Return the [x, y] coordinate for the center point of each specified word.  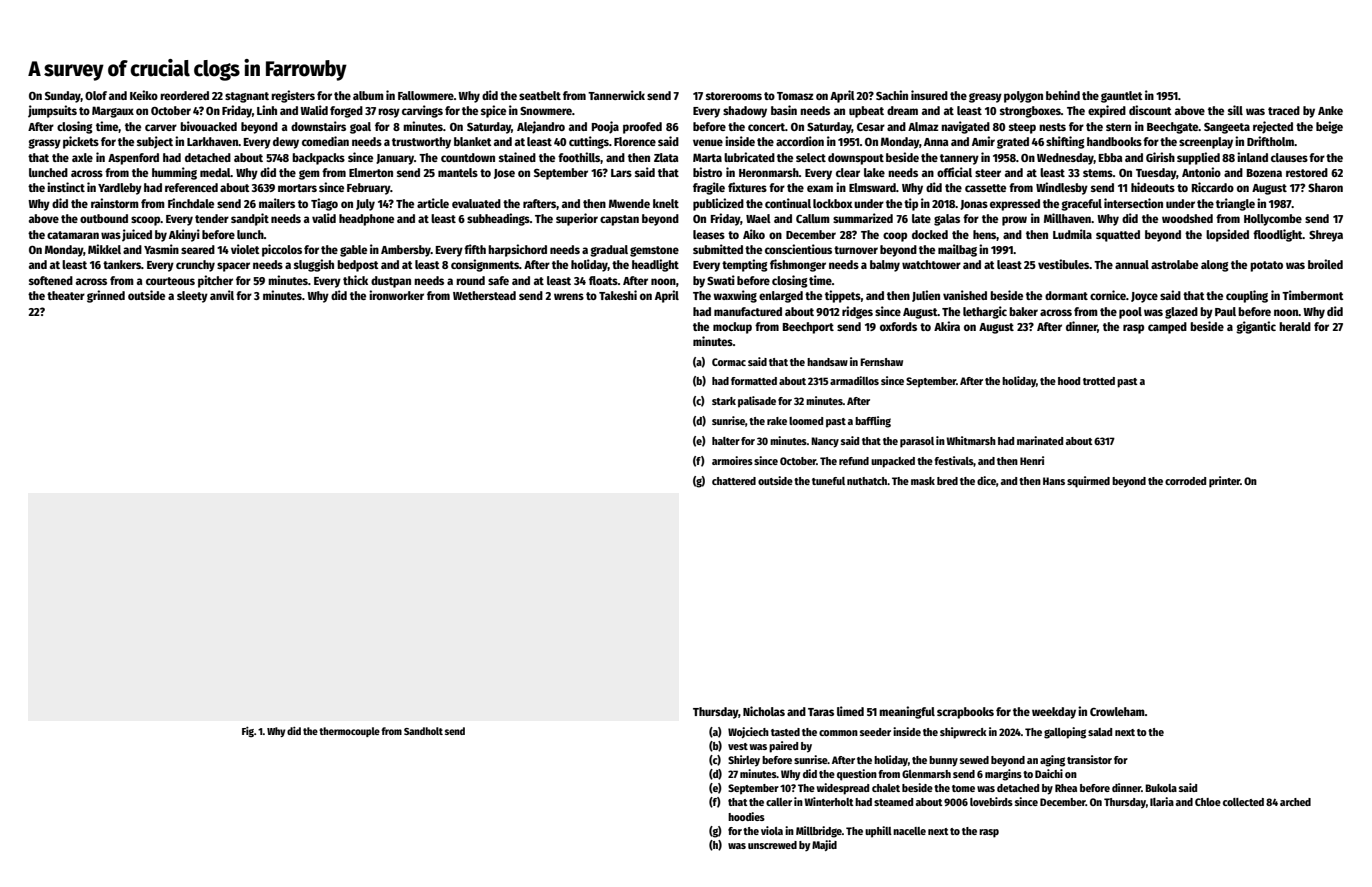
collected [1243, 802]
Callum [813, 218]
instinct [66, 187]
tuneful [828, 481]
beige [1329, 127]
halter [726, 441]
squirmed [1088, 482]
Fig [248, 732]
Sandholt [423, 731]
